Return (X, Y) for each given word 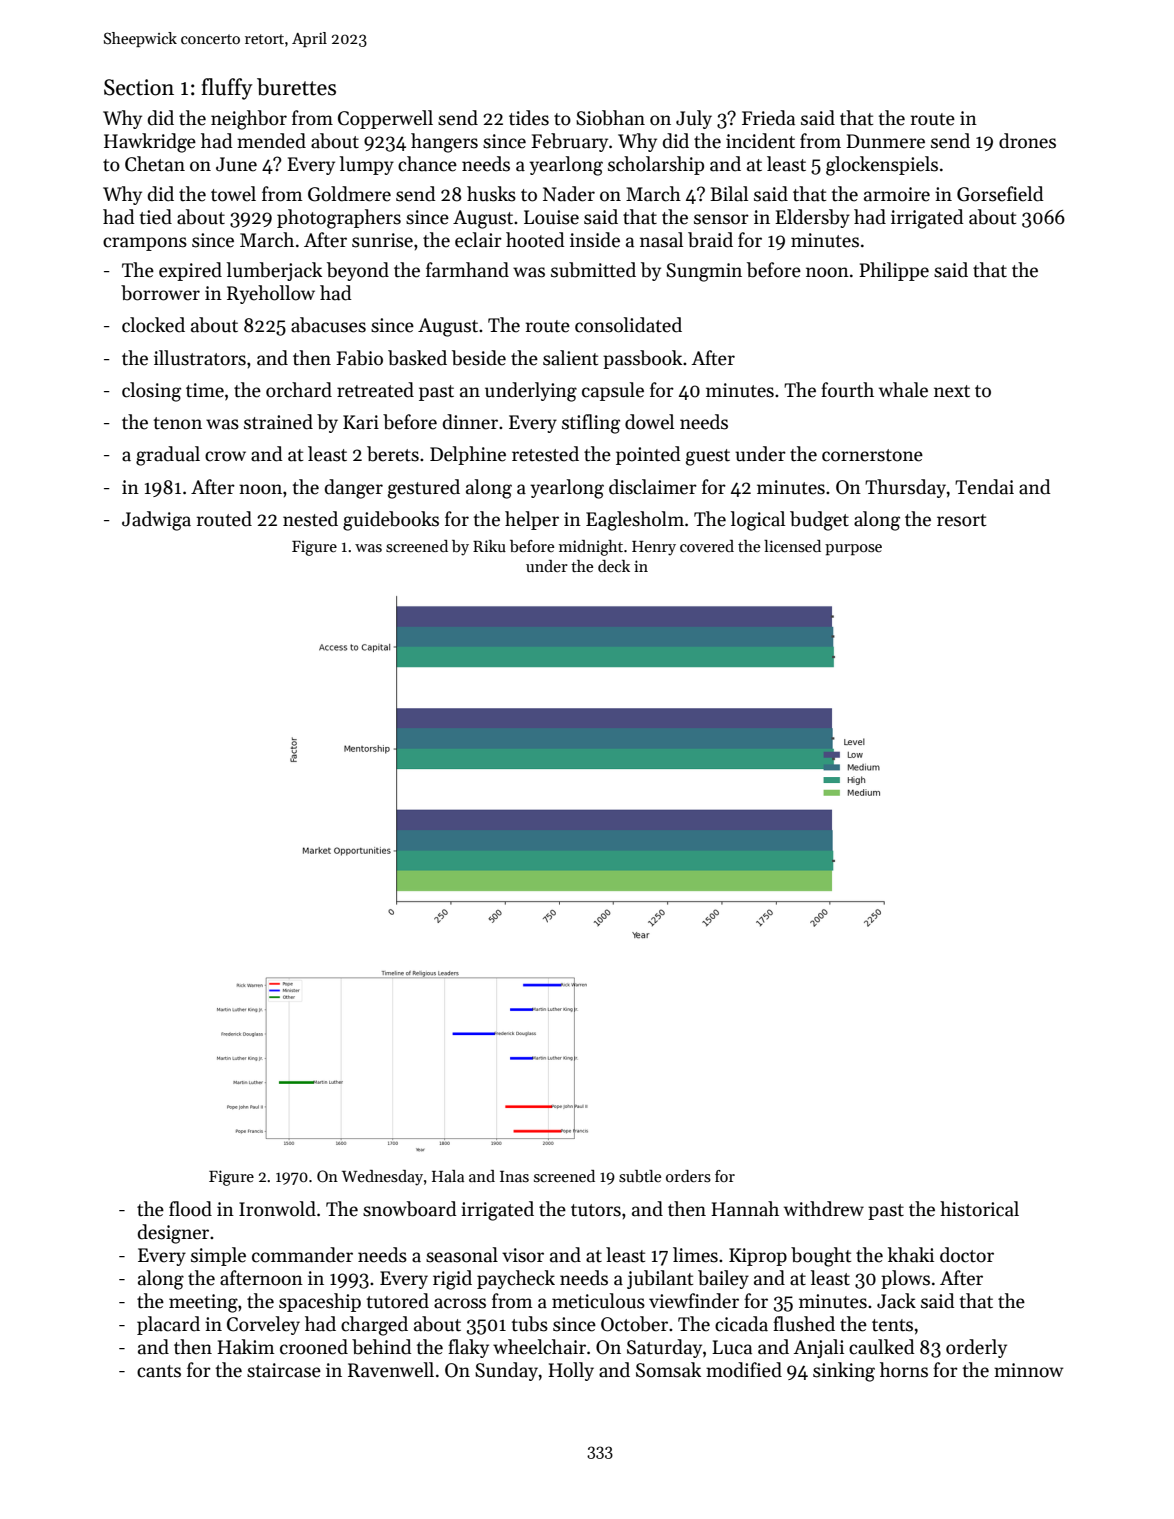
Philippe (894, 271)
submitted (593, 270)
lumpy (367, 165)
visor (523, 1255)
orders (688, 1176)
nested (310, 519)
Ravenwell (391, 1370)
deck (614, 566)
